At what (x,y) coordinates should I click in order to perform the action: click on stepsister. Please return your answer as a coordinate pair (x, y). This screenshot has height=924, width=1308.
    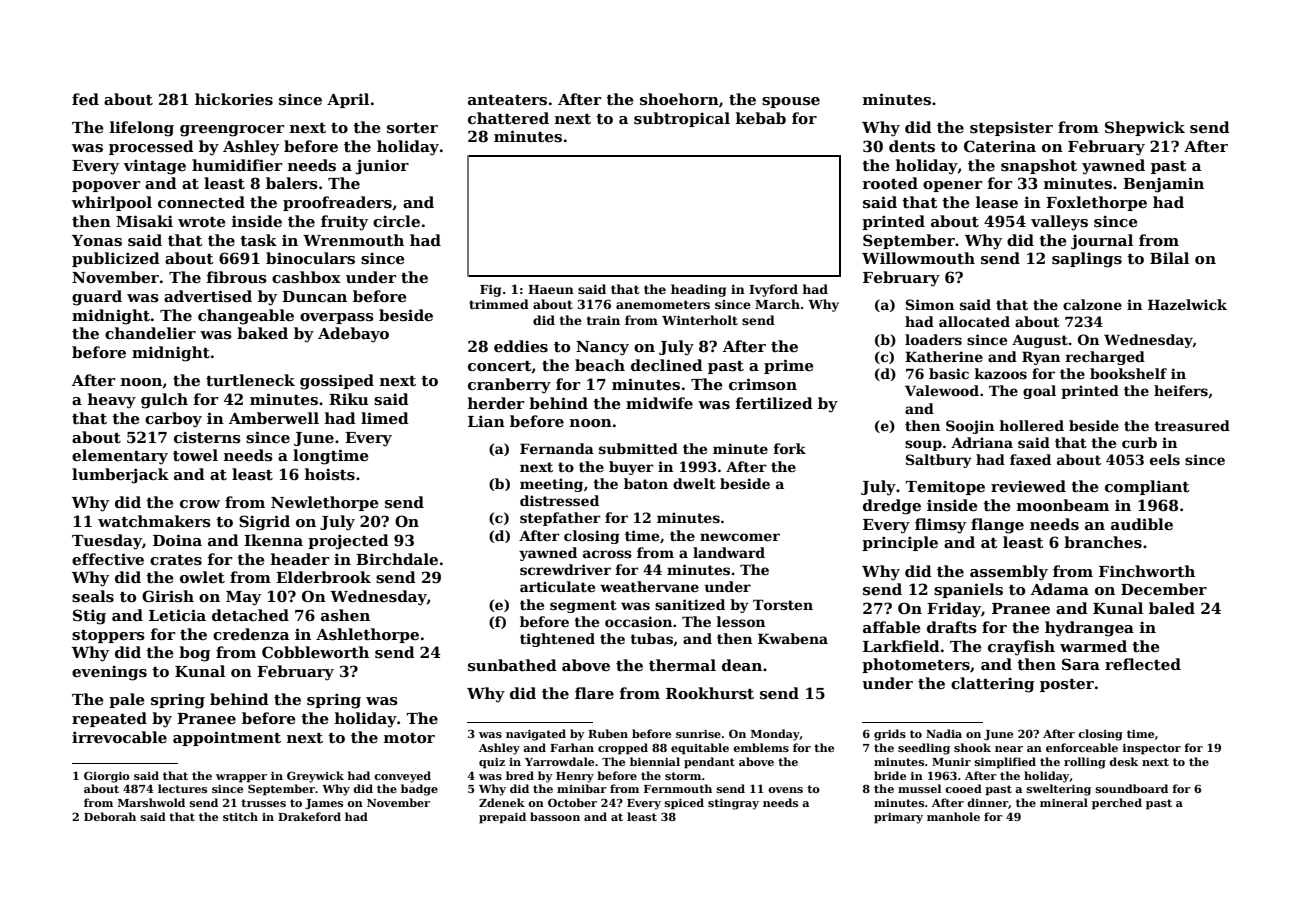
    Looking at the image, I should click on (1011, 128).
